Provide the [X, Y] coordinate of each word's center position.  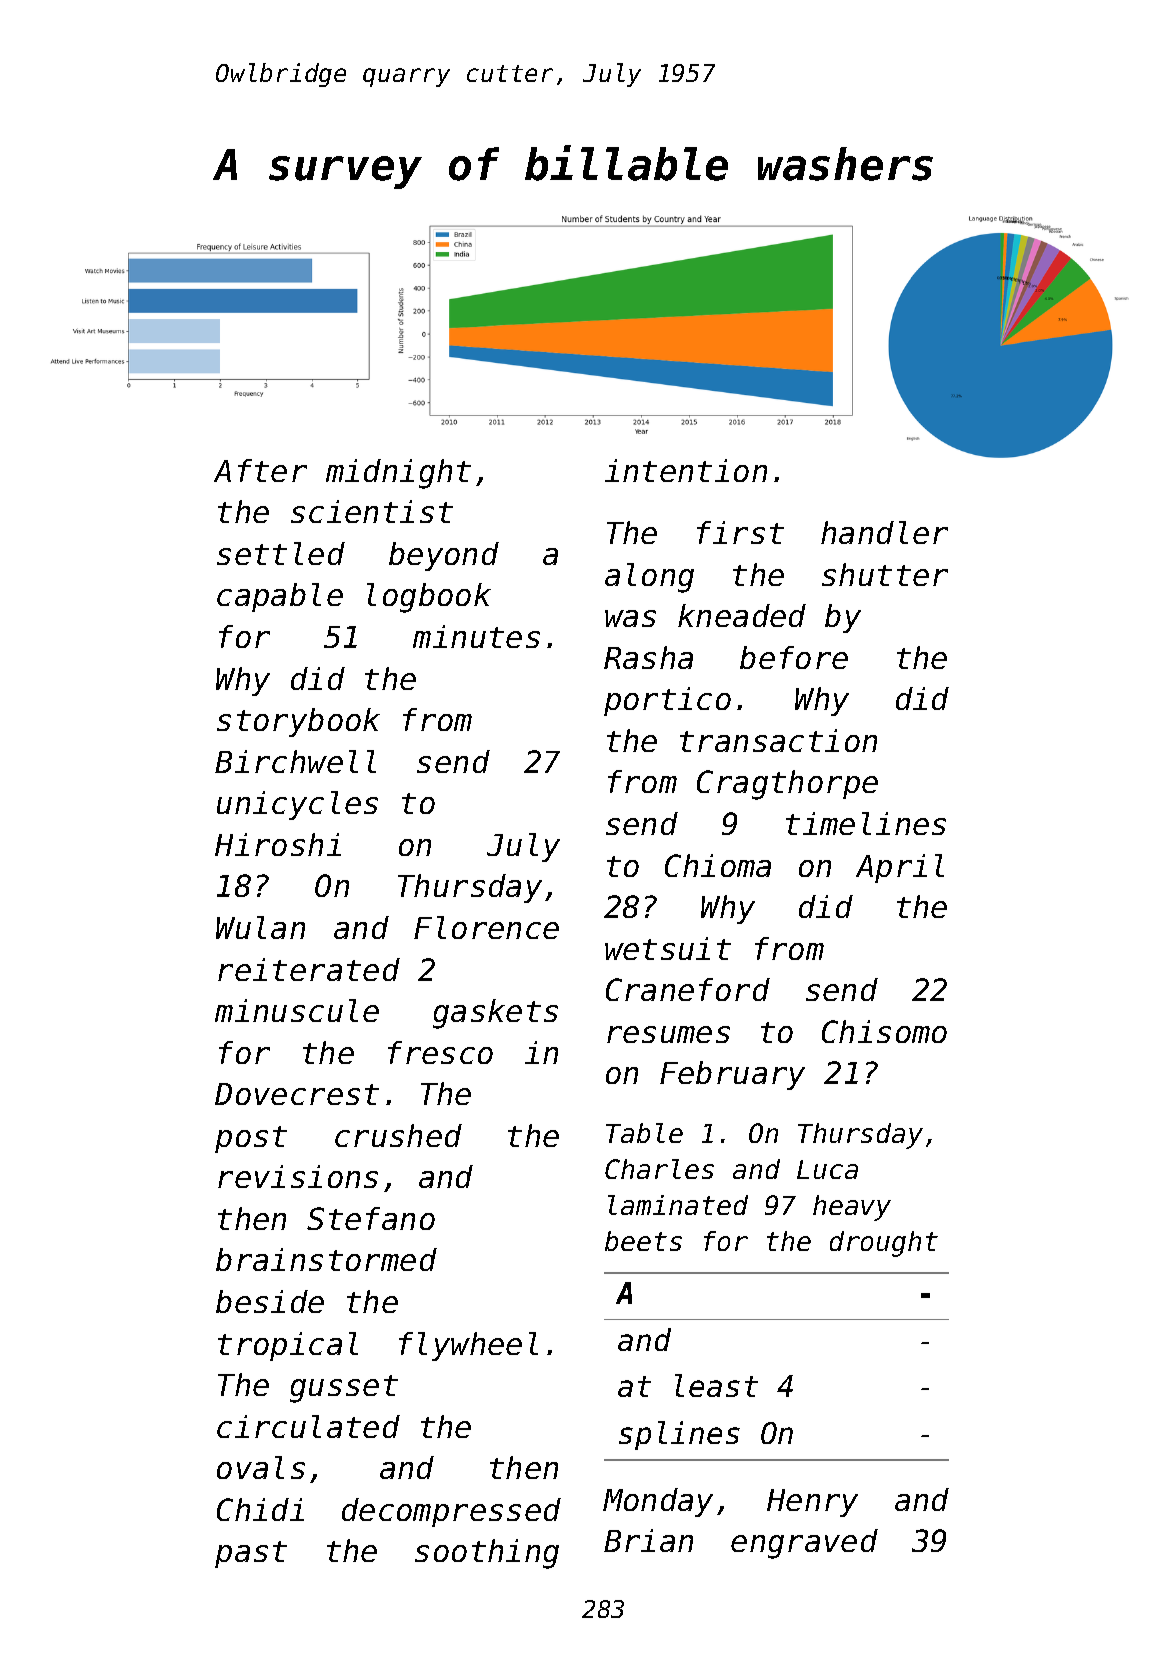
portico [667, 701]
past [251, 1554]
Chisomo [884, 1031]
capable [280, 597]
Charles [659, 1169]
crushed [398, 1135]
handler [884, 532]
